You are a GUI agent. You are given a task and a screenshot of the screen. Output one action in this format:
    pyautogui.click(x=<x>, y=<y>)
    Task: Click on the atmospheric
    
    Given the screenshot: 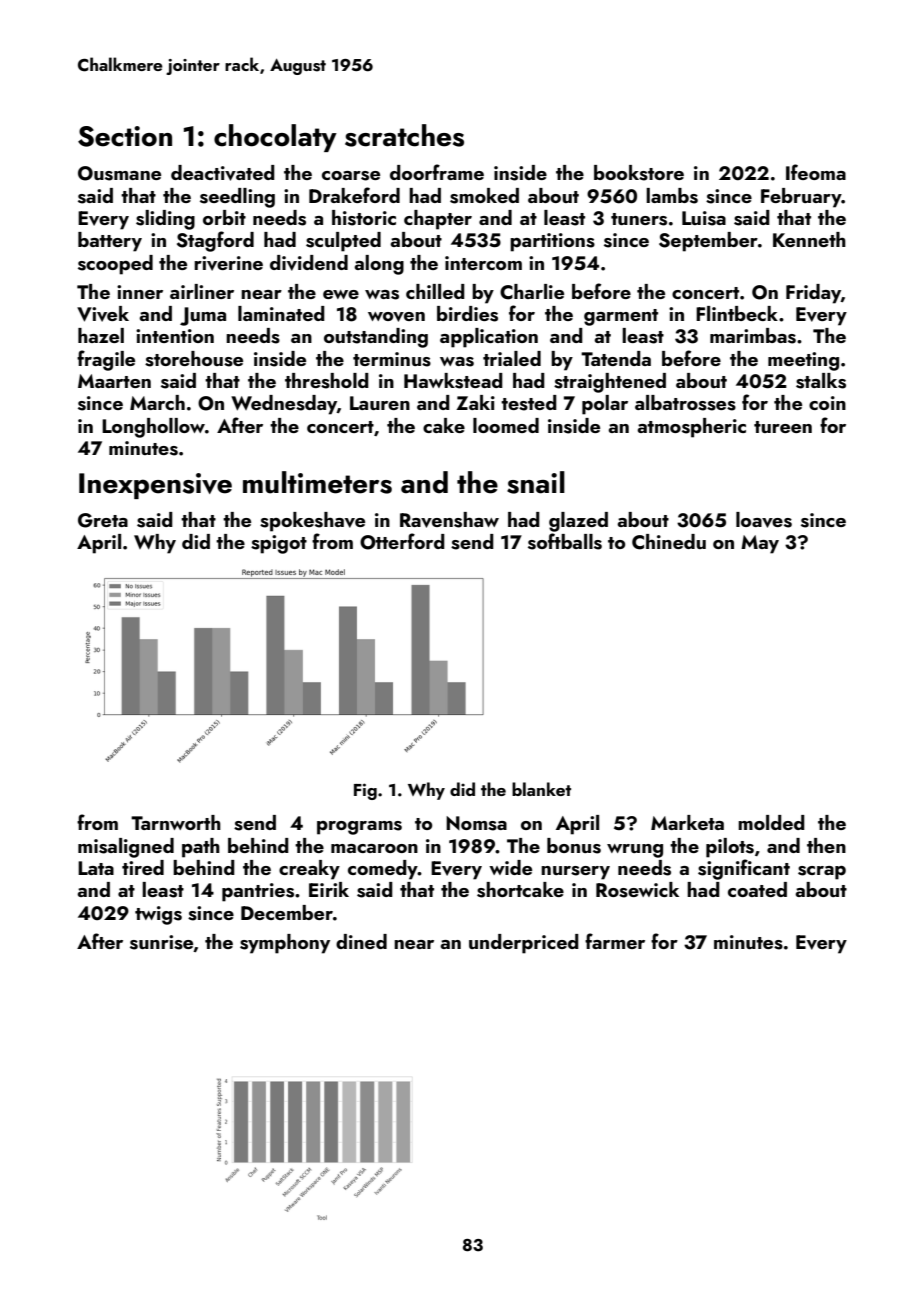 What is the action you would take?
    pyautogui.click(x=691, y=428)
